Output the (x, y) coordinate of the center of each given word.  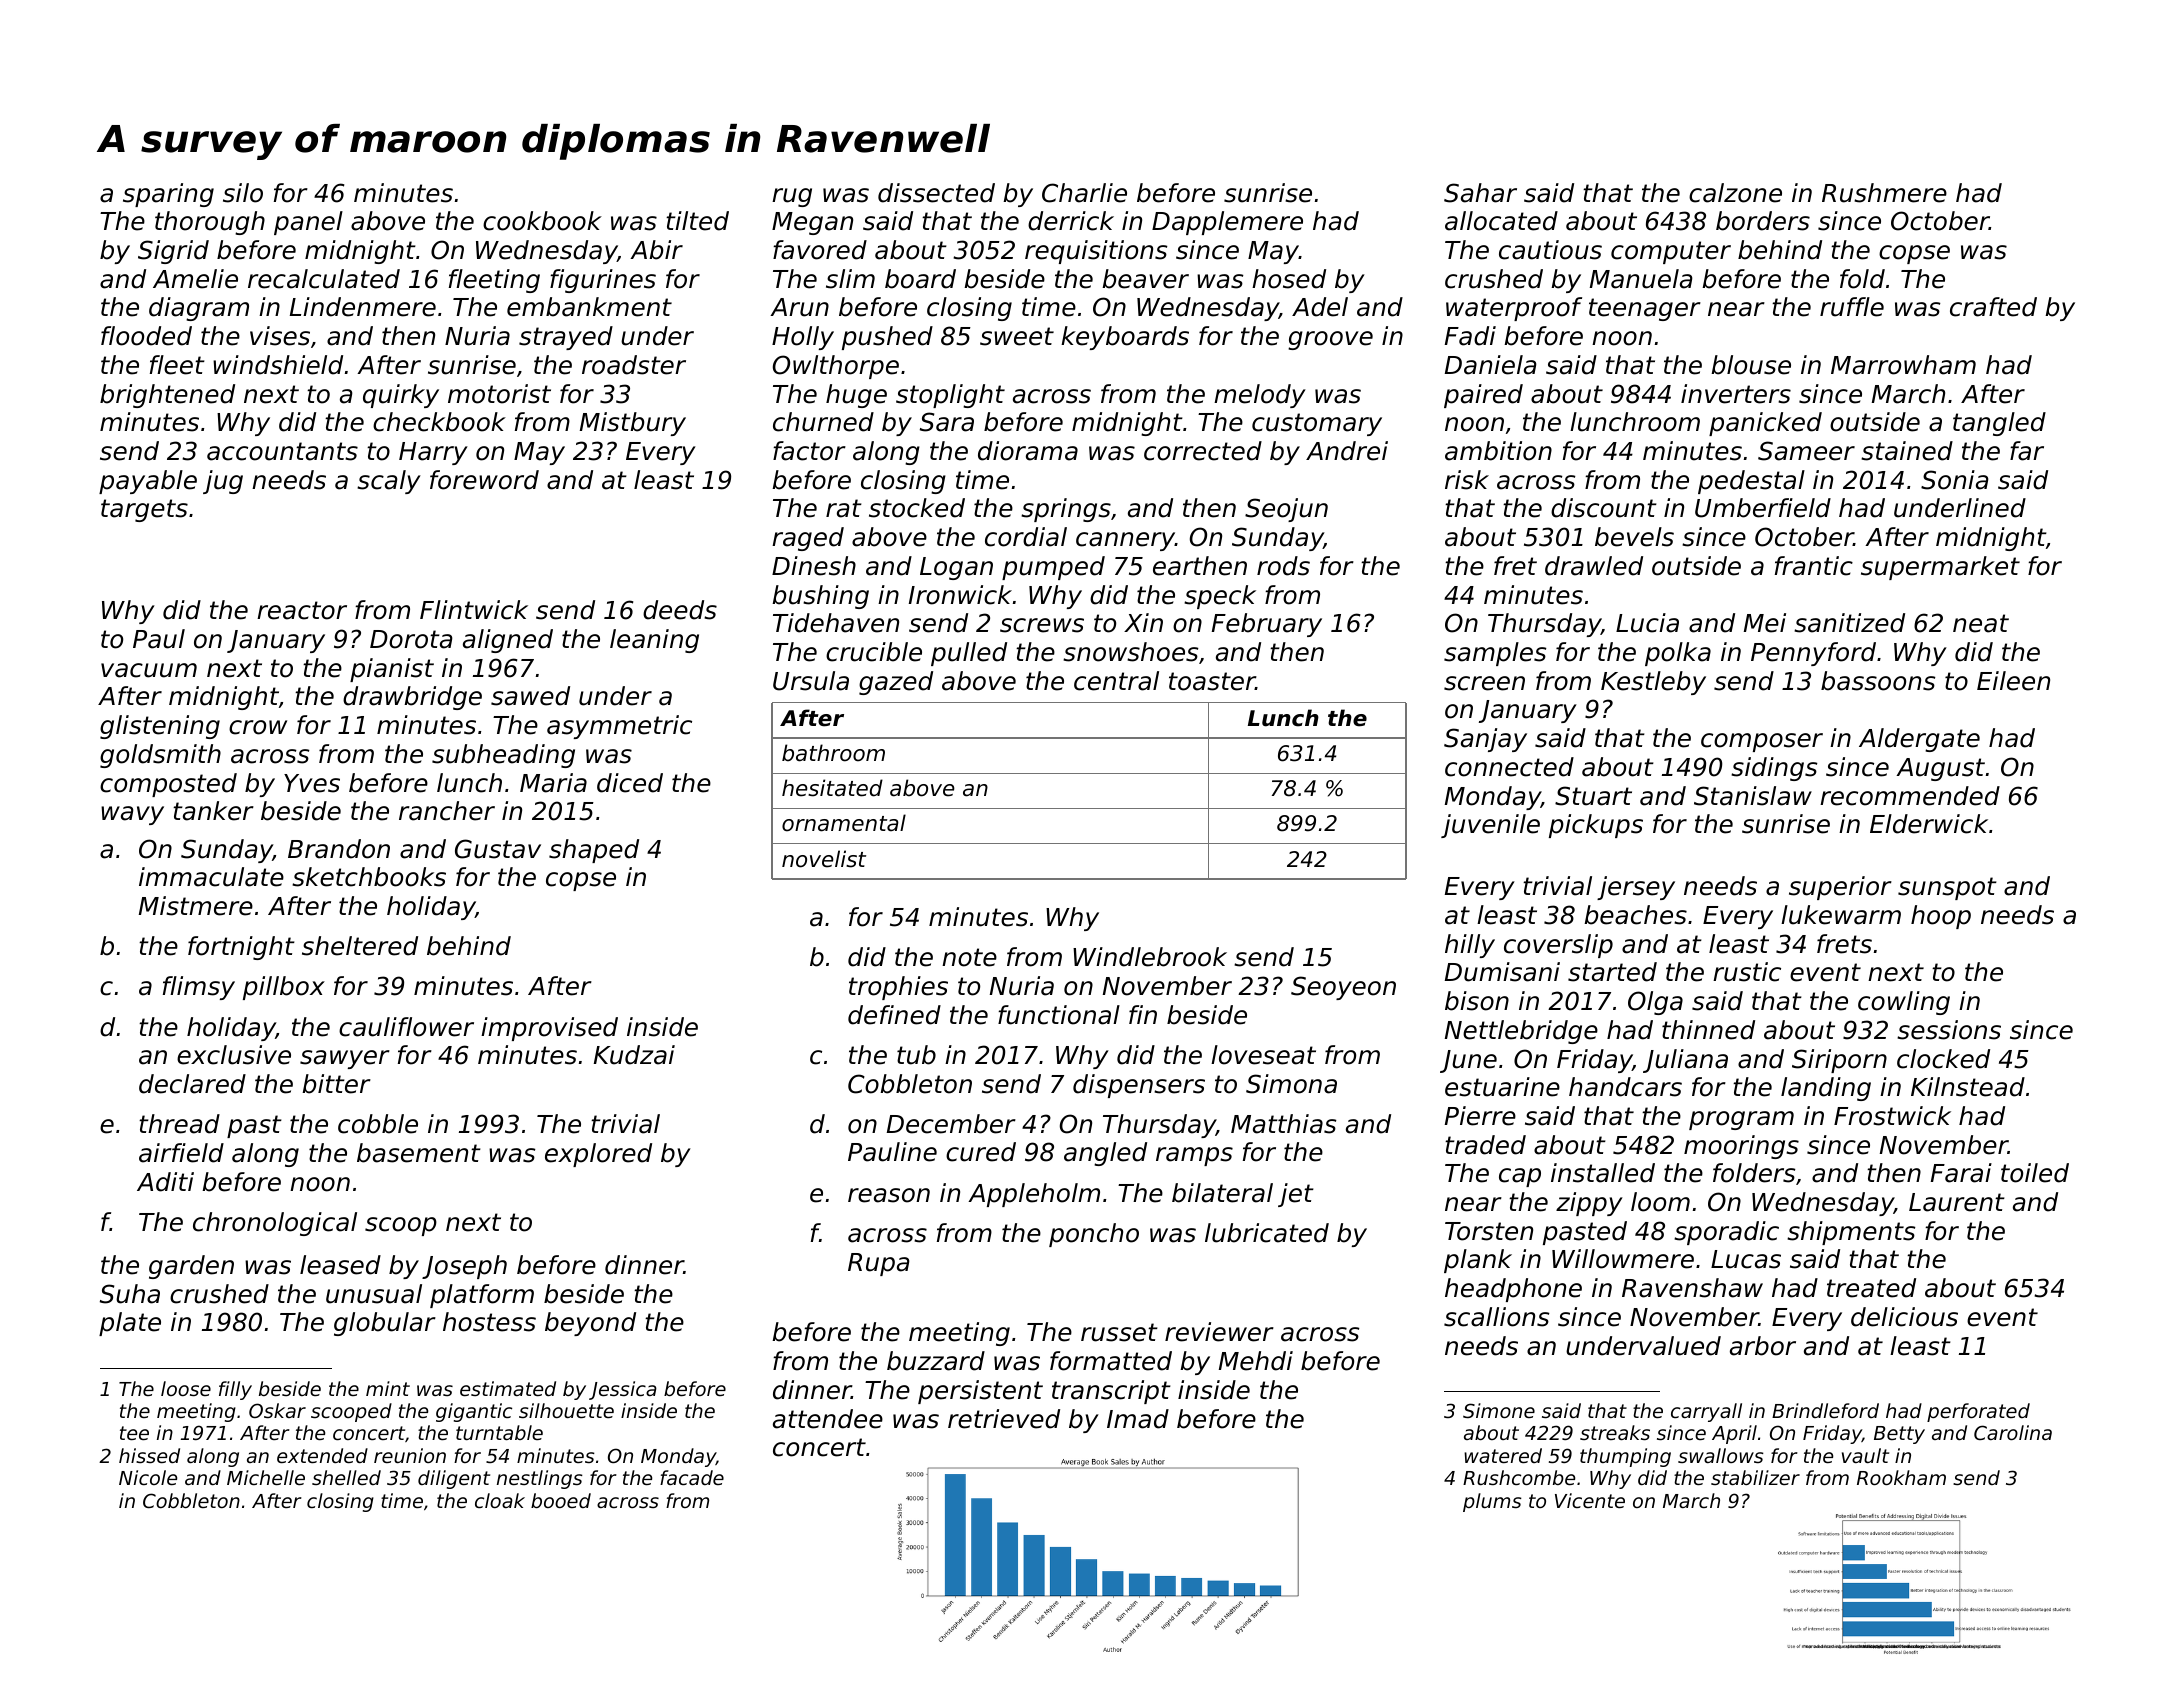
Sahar (1480, 193)
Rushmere (1884, 193)
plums (1492, 1502)
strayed (566, 338)
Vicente (1590, 1500)
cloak (500, 1500)
